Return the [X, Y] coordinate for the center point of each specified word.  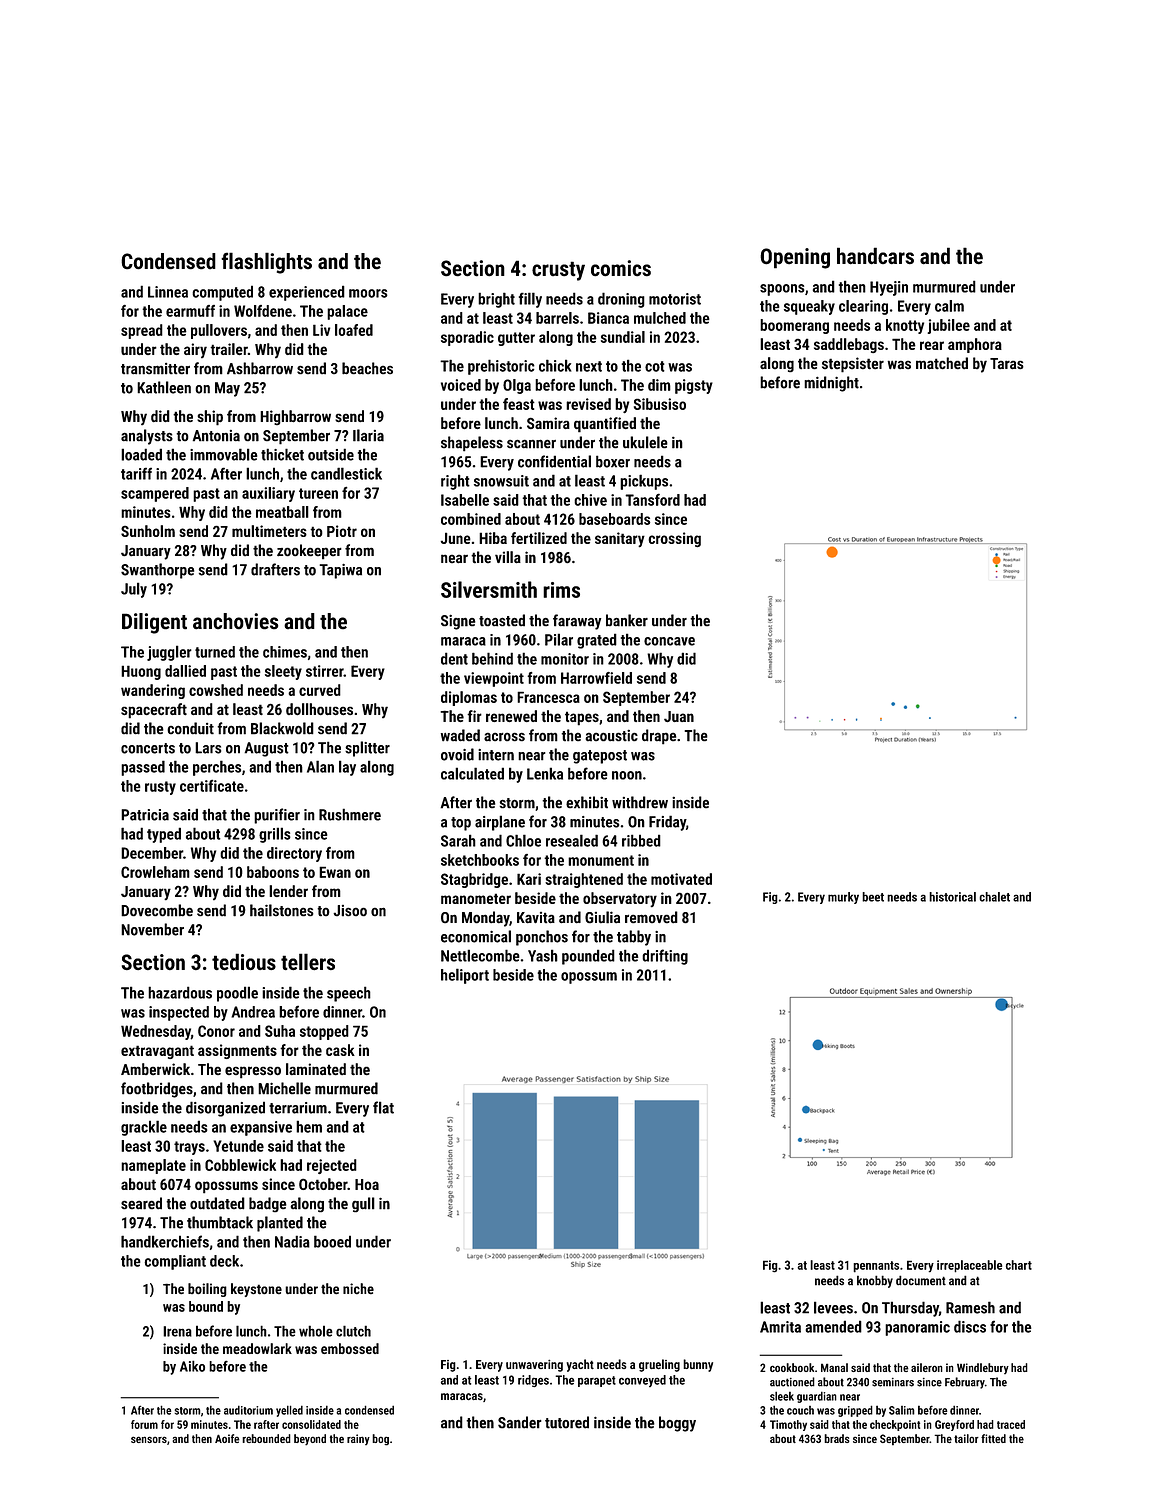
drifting [665, 957]
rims [561, 590]
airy [195, 350]
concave [669, 641]
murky [843, 898]
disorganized [225, 1109]
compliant [175, 1262]
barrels [557, 318]
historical [952, 897]
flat [383, 1107]
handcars [875, 256]
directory [294, 854]
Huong [141, 672]
